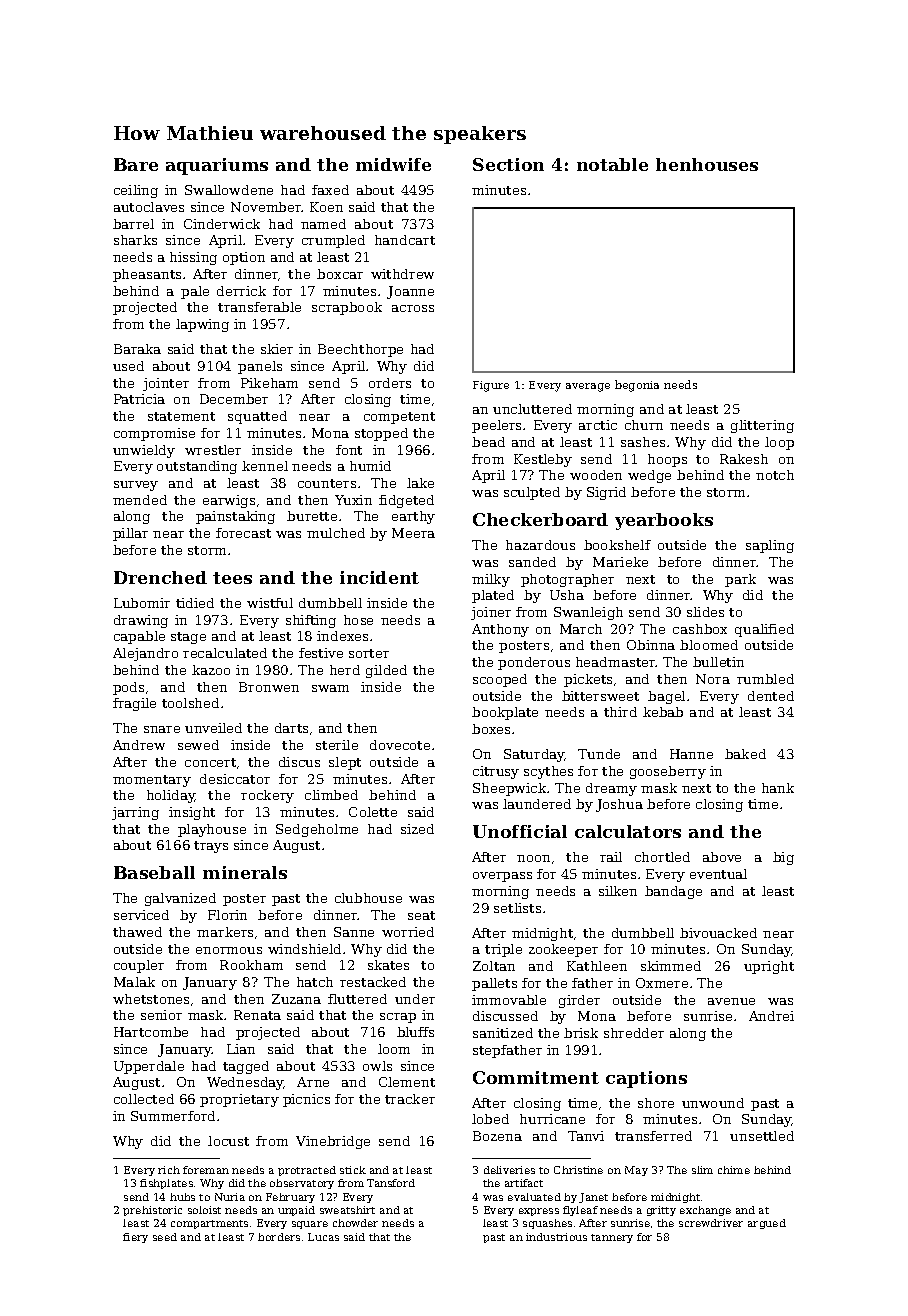 This image has width=908, height=1316. What do you see at coordinates (771, 1016) in the image?
I see `Andrei` at bounding box center [771, 1016].
